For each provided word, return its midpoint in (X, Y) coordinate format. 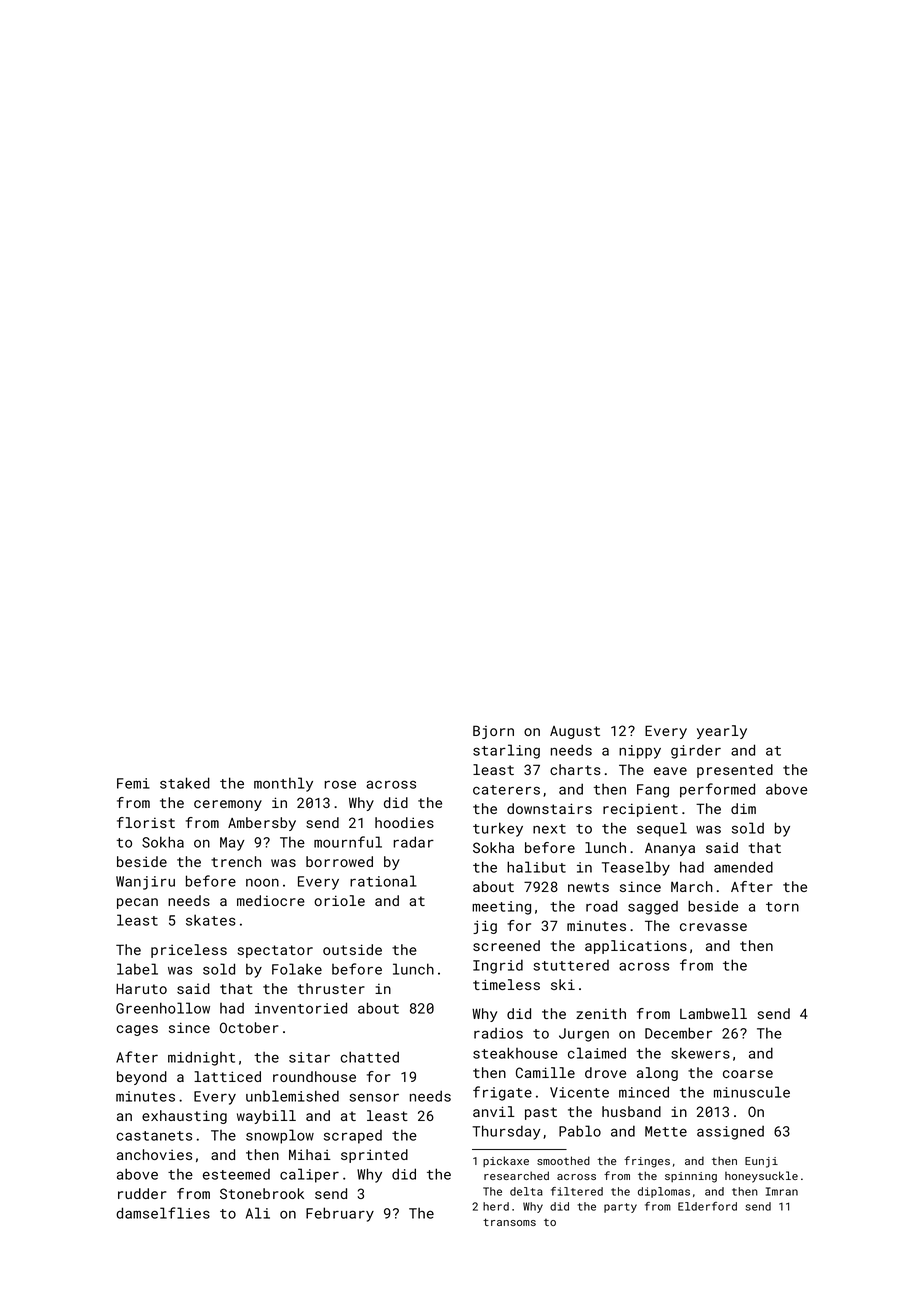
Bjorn (493, 732)
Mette (666, 1131)
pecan (137, 903)
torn (782, 907)
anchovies (154, 1154)
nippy (640, 752)
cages (137, 1030)
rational (383, 881)
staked (185, 783)
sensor (374, 1097)
